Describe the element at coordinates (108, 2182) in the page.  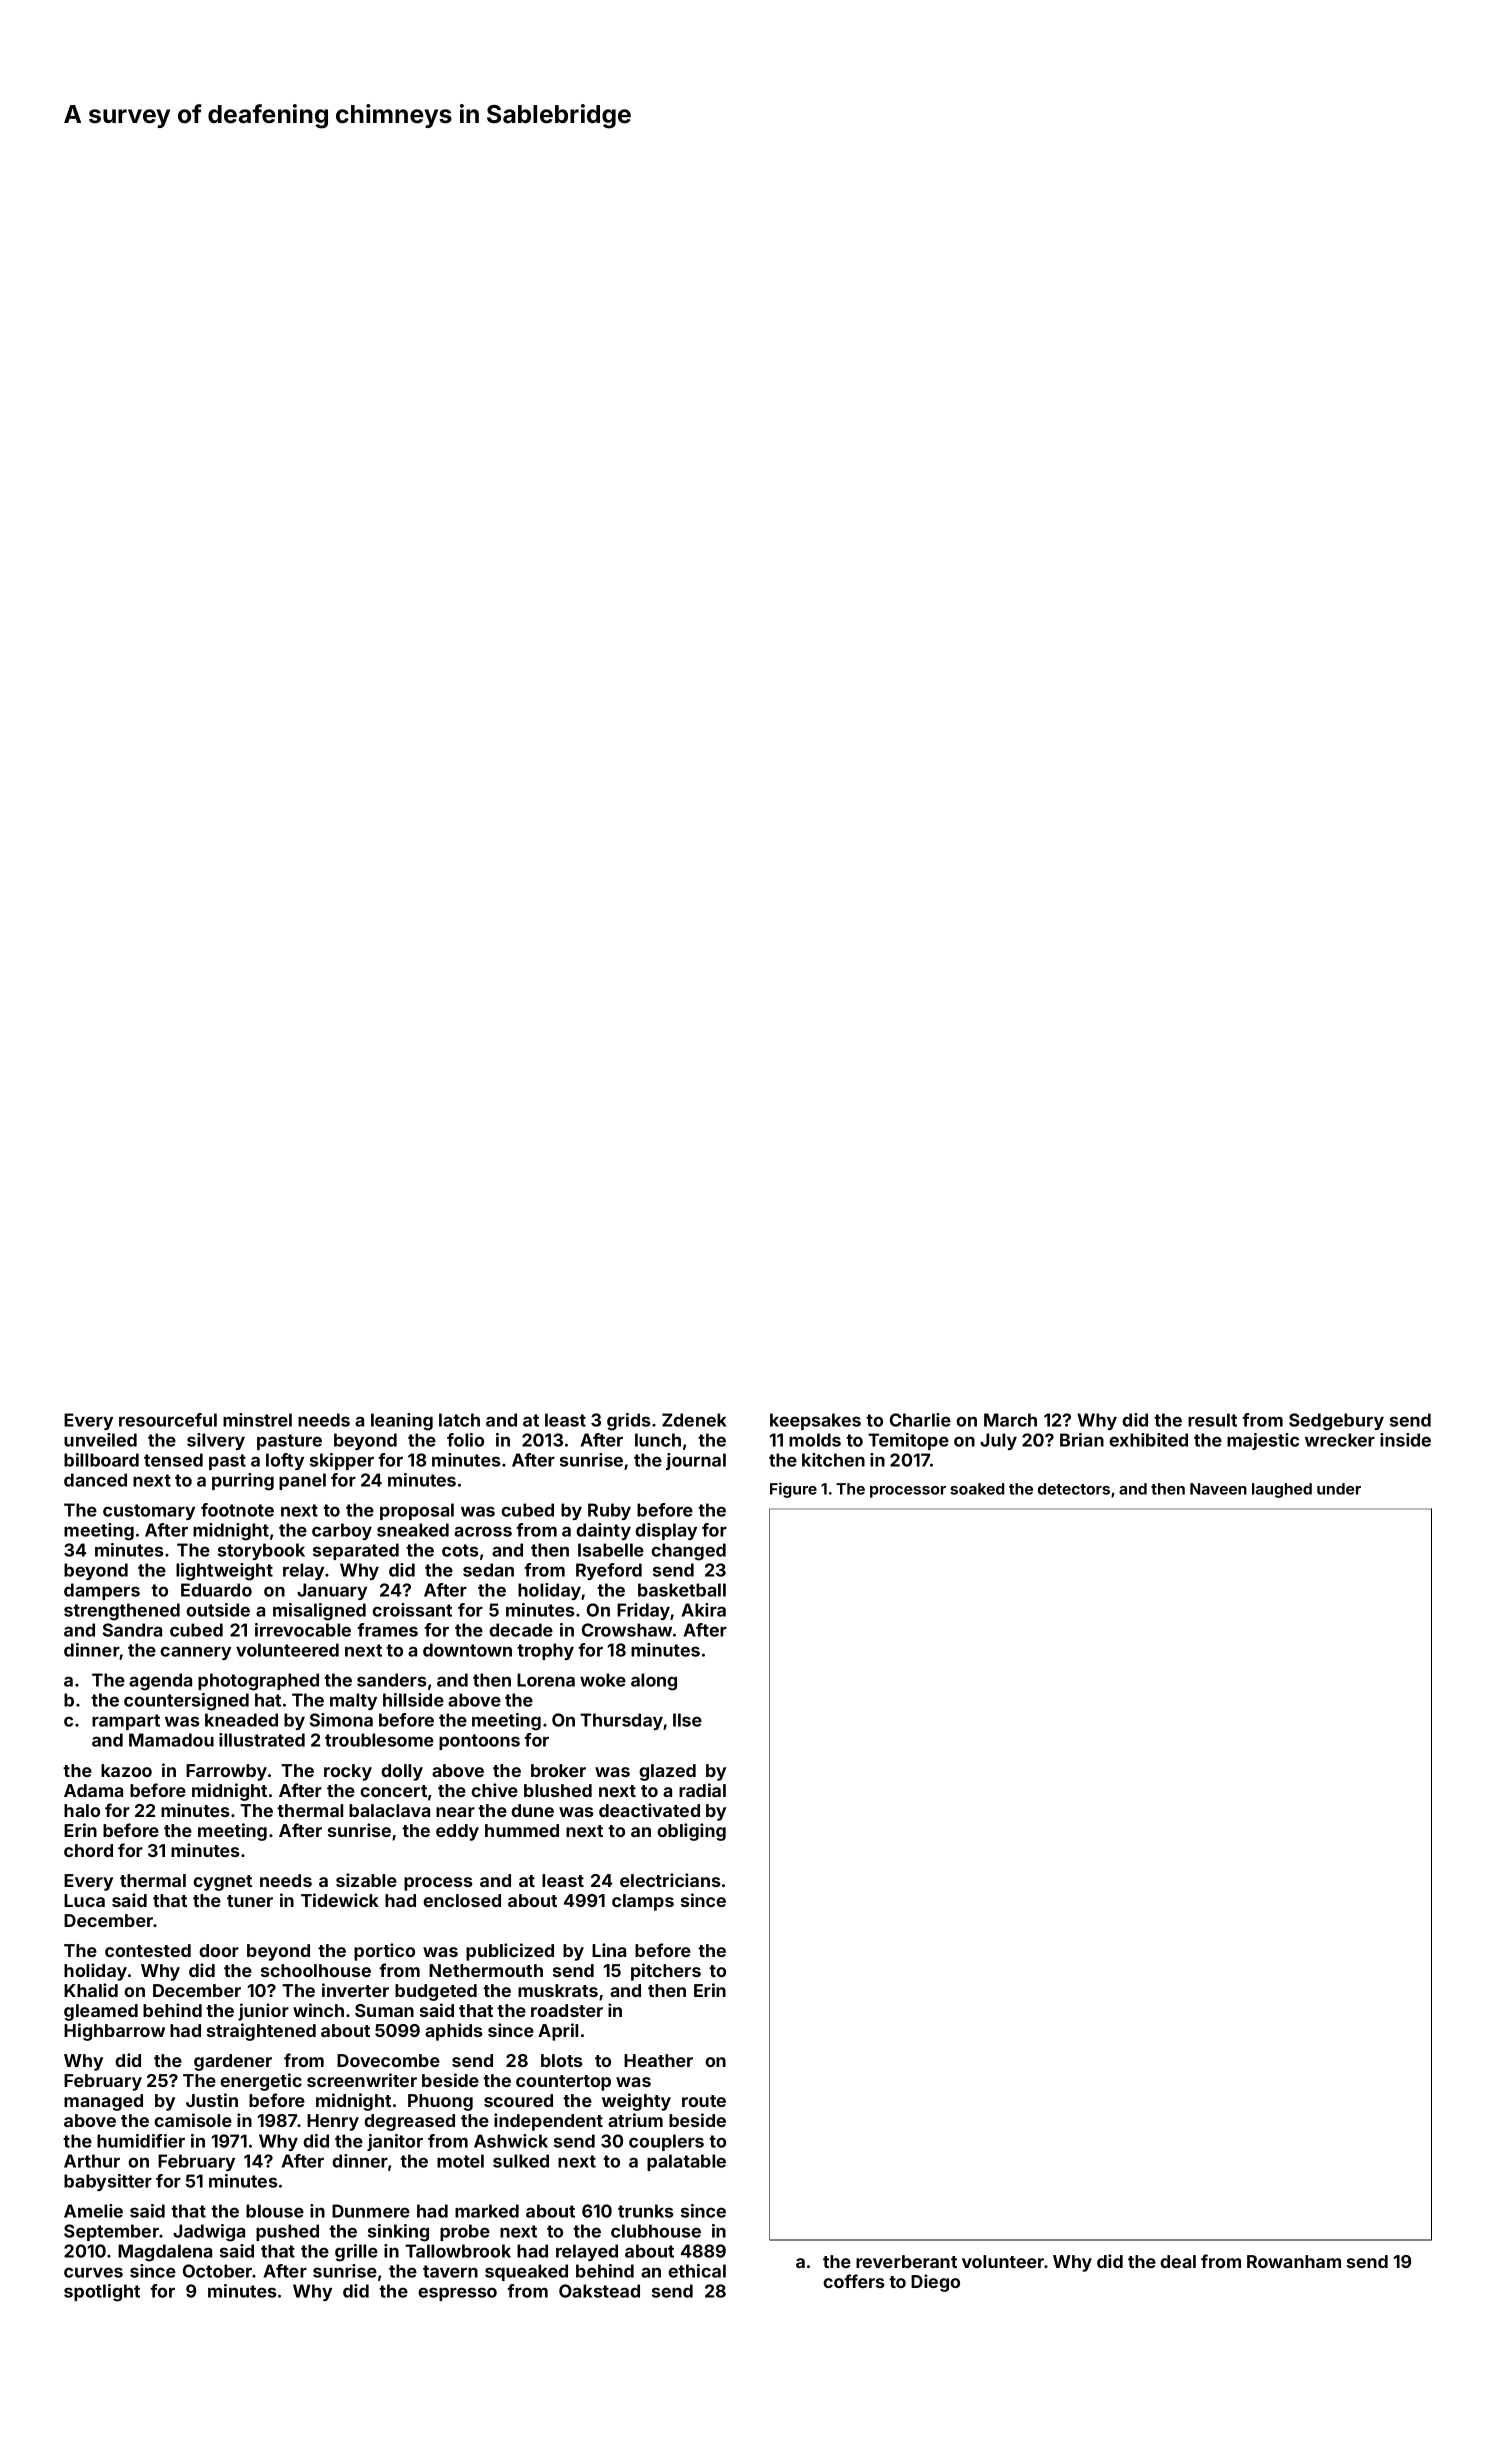
I see `babysitter` at that location.
